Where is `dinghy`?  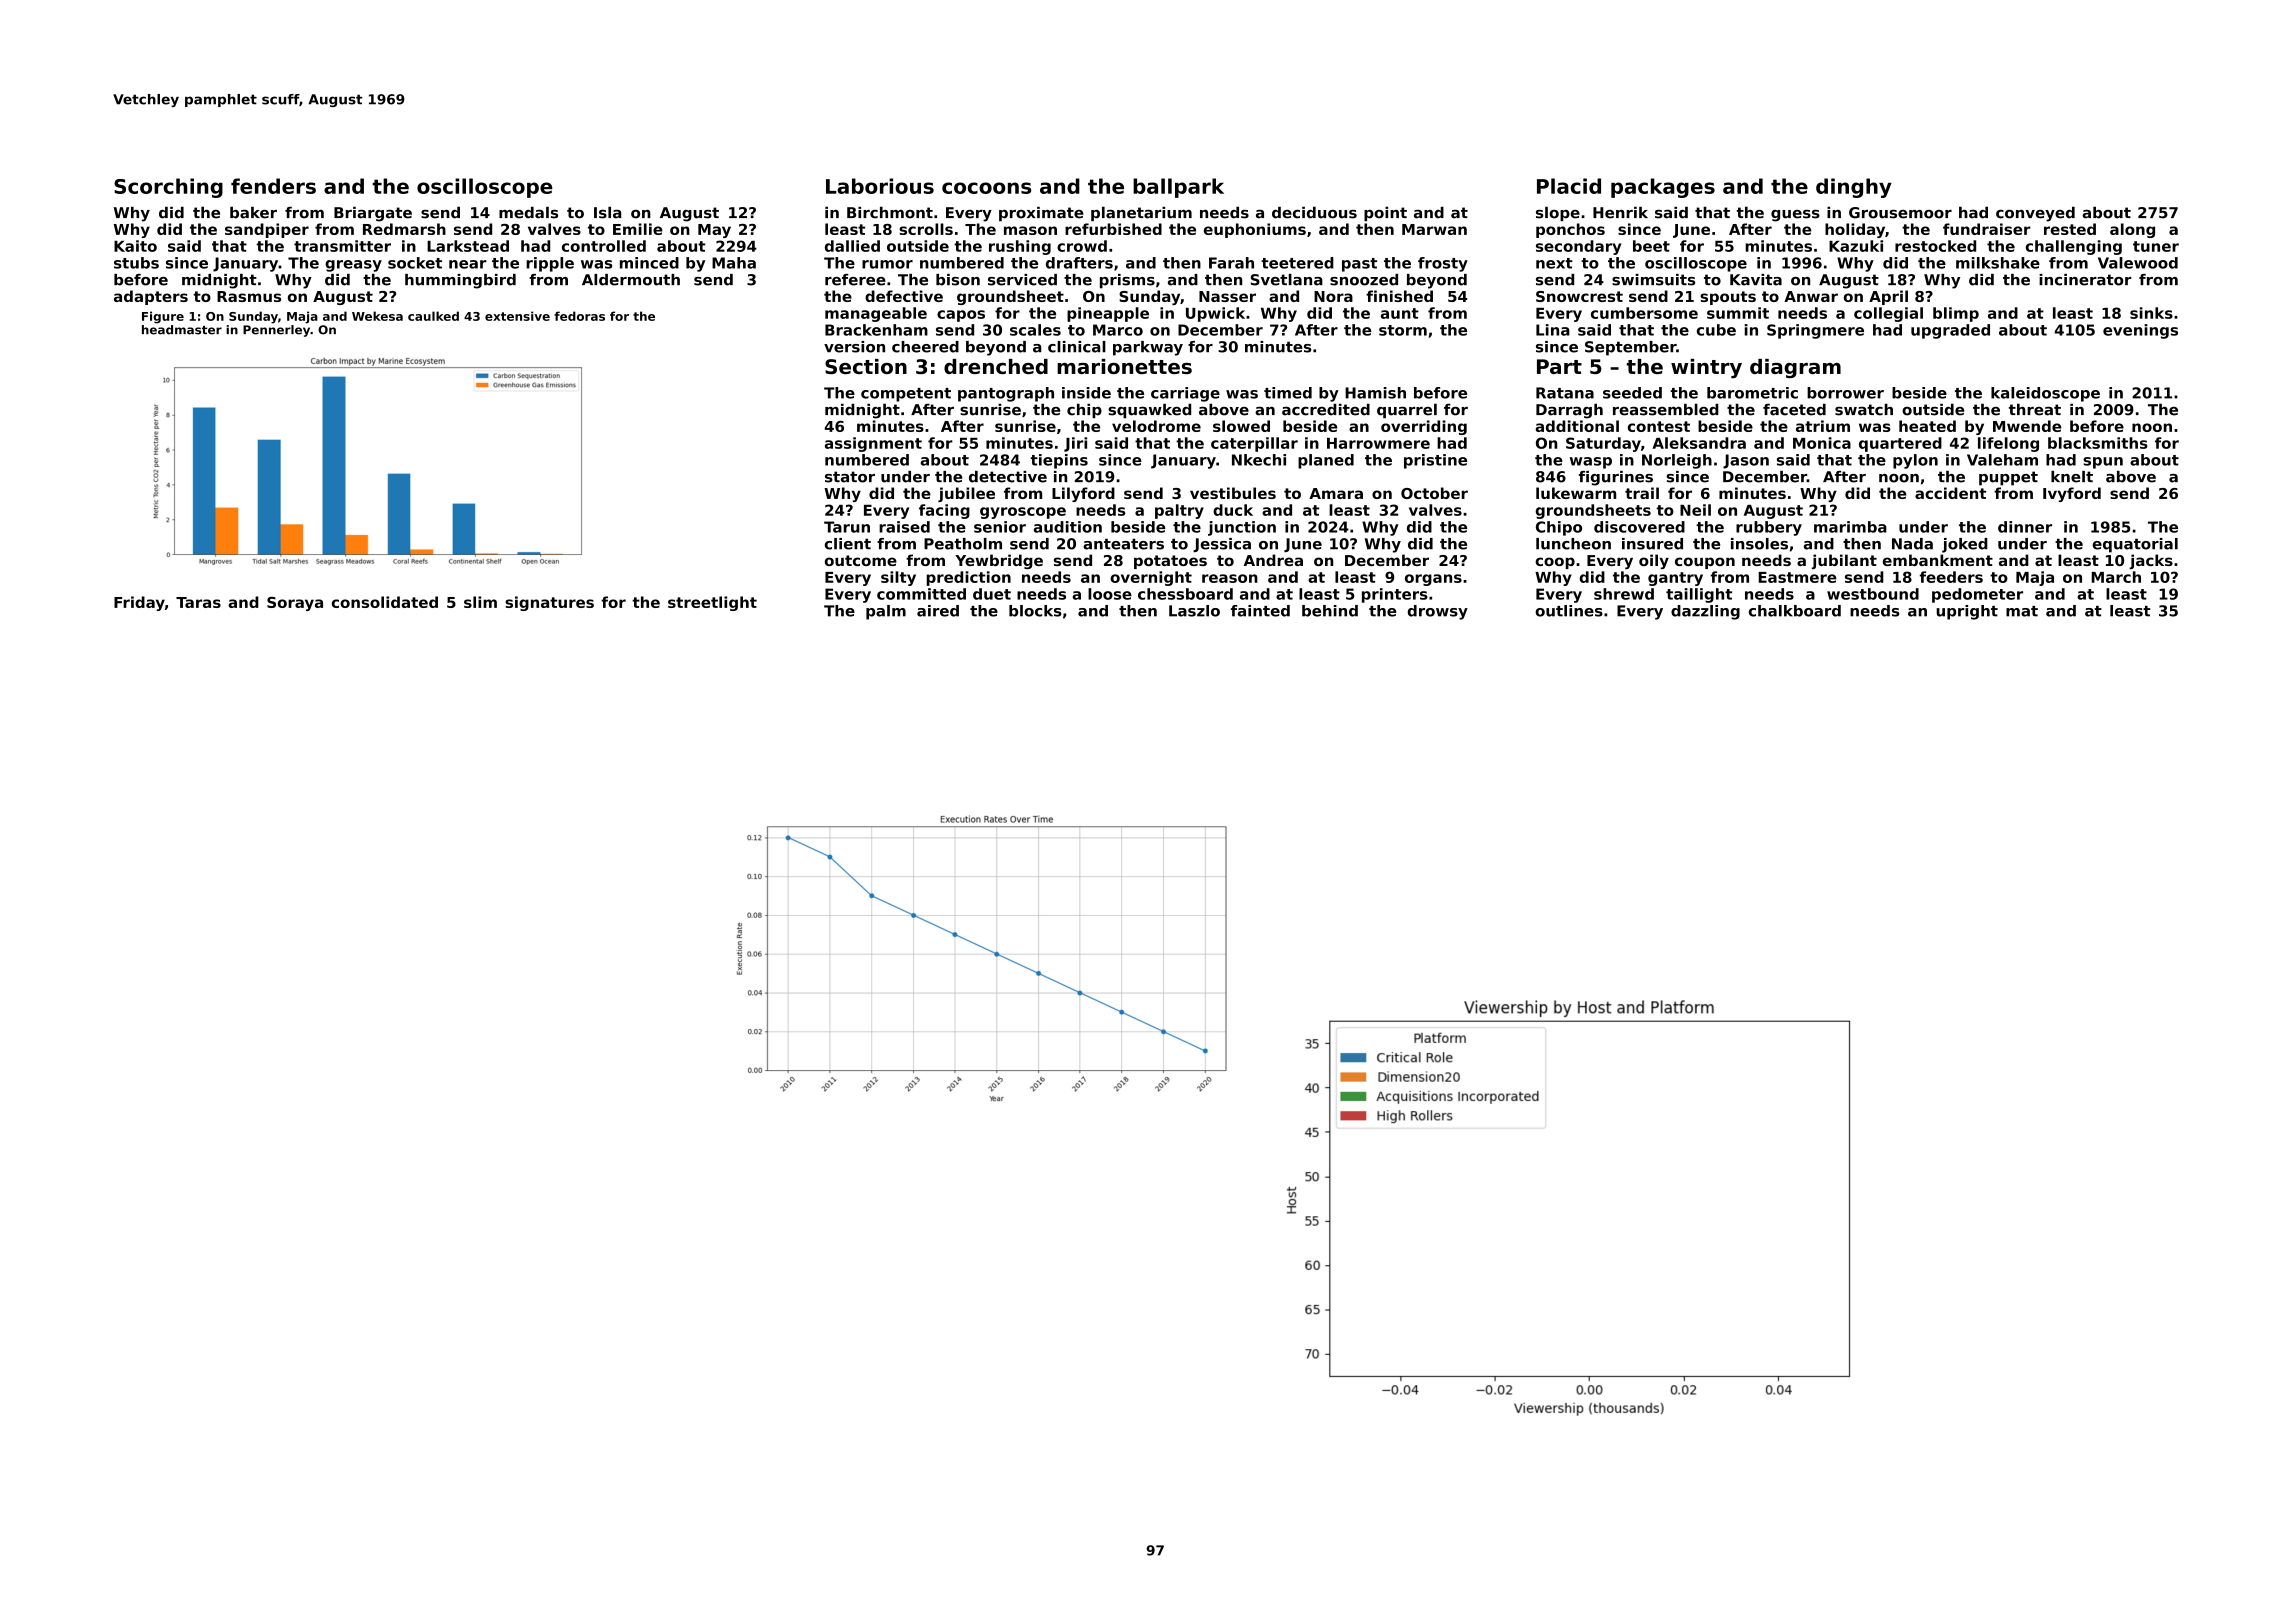
dinghy is located at coordinates (1854, 188).
